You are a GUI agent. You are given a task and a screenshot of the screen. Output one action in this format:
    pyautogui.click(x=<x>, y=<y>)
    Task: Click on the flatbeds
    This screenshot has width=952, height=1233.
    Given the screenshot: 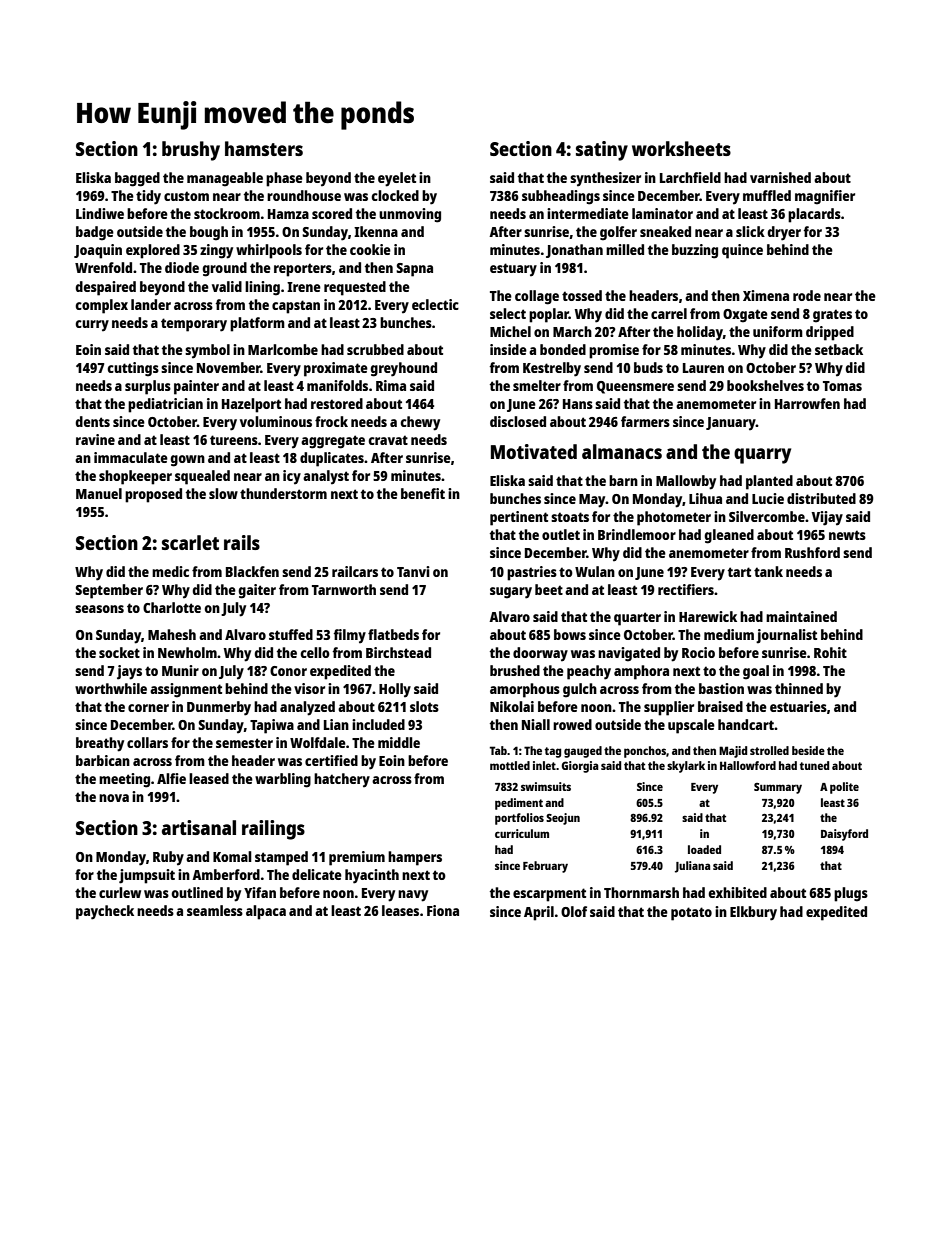 What is the action you would take?
    pyautogui.click(x=393, y=634)
